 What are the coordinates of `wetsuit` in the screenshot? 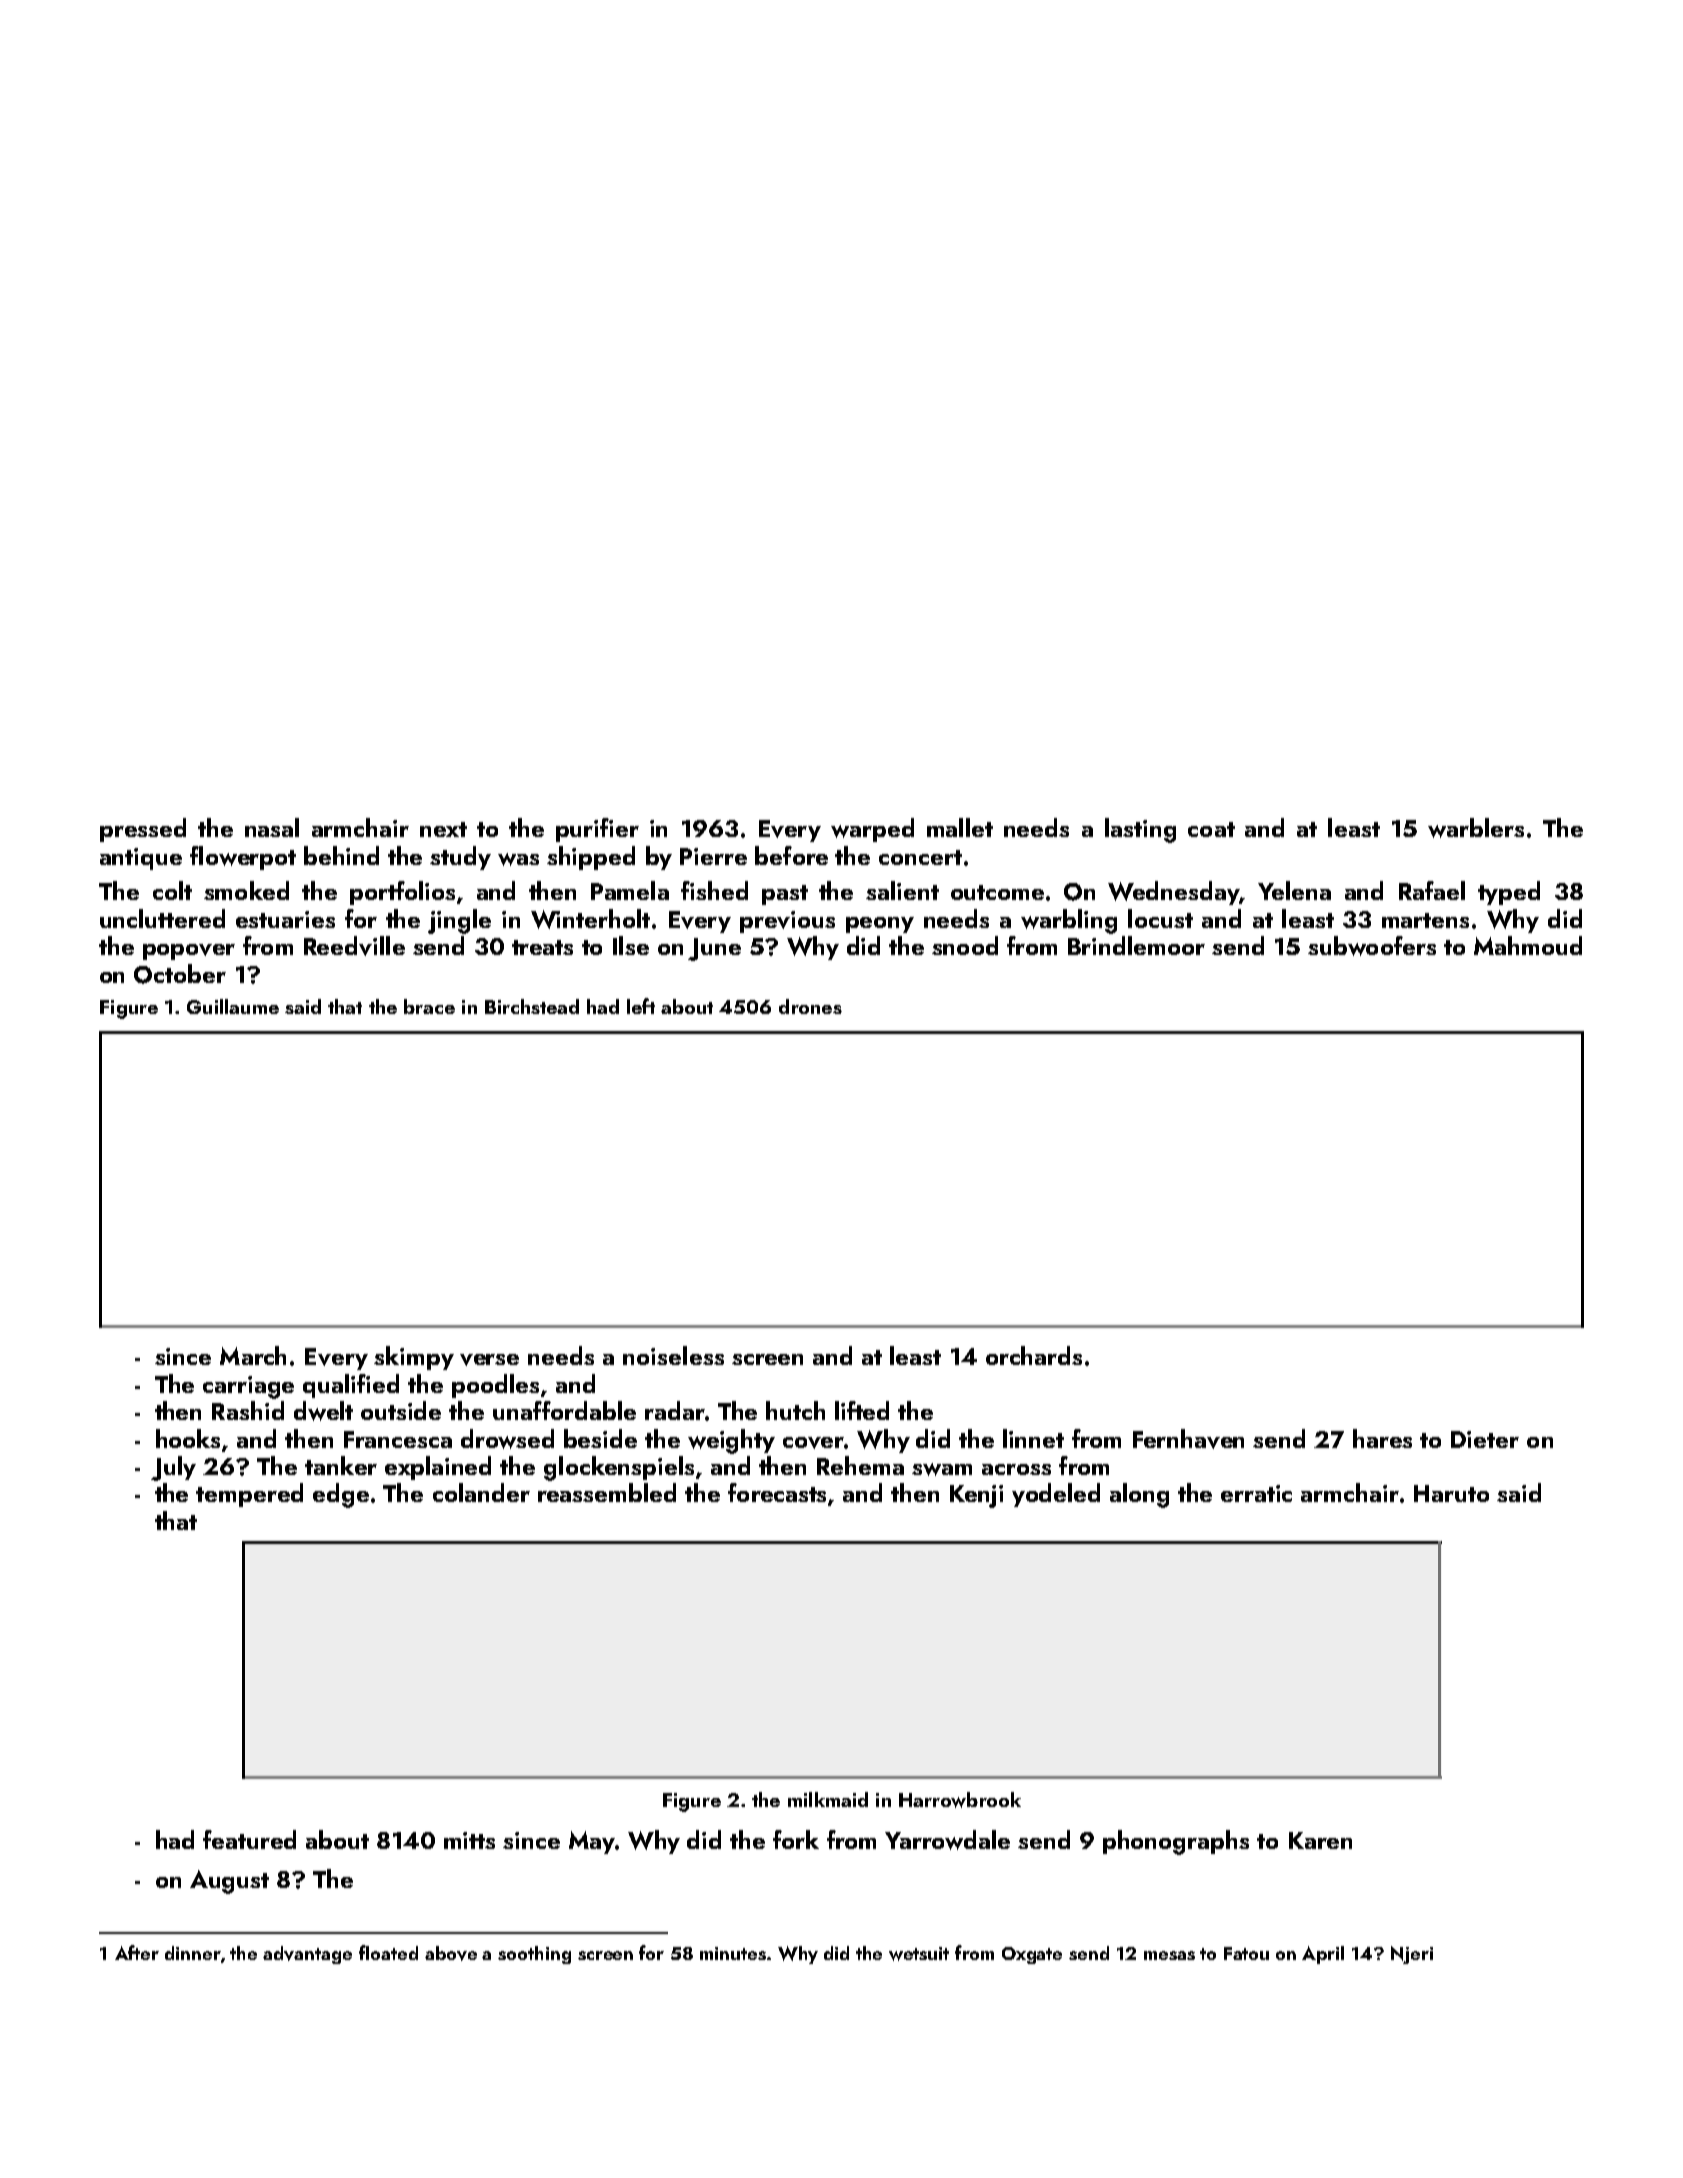 It's located at (919, 1954).
